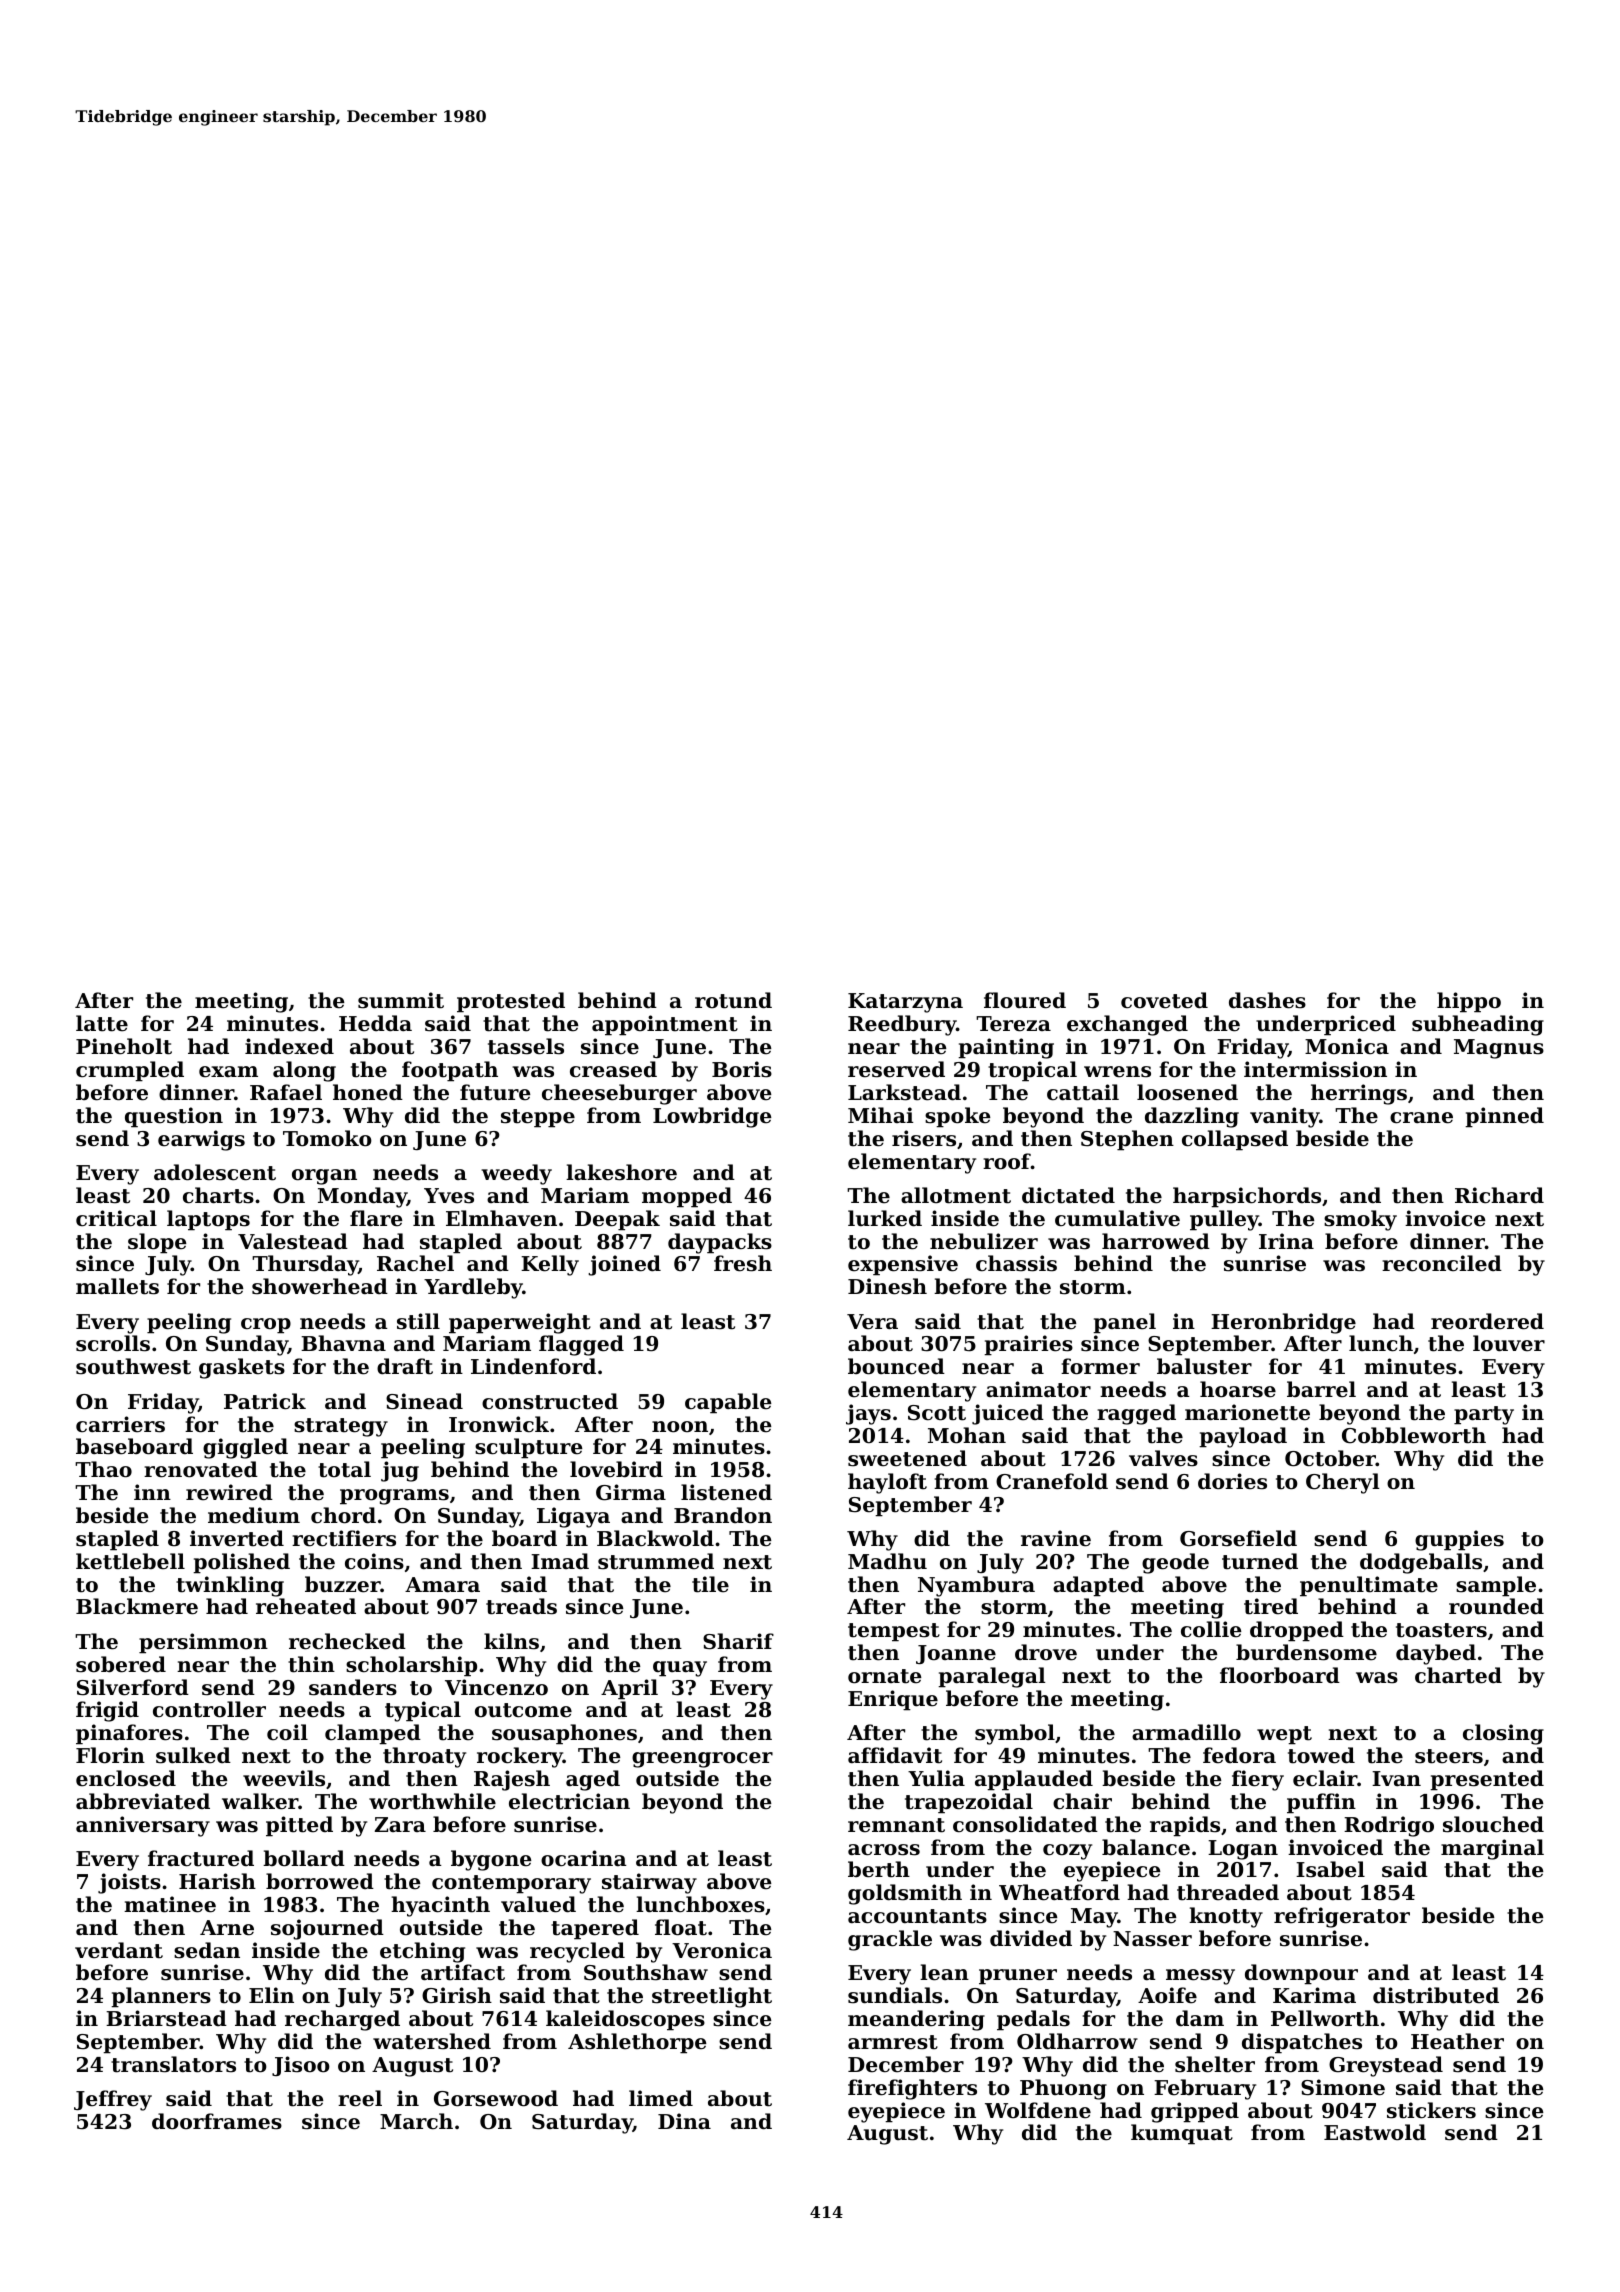 The image size is (1620, 2292). Describe the element at coordinates (1215, 2064) in the image. I see `shelter` at that location.
